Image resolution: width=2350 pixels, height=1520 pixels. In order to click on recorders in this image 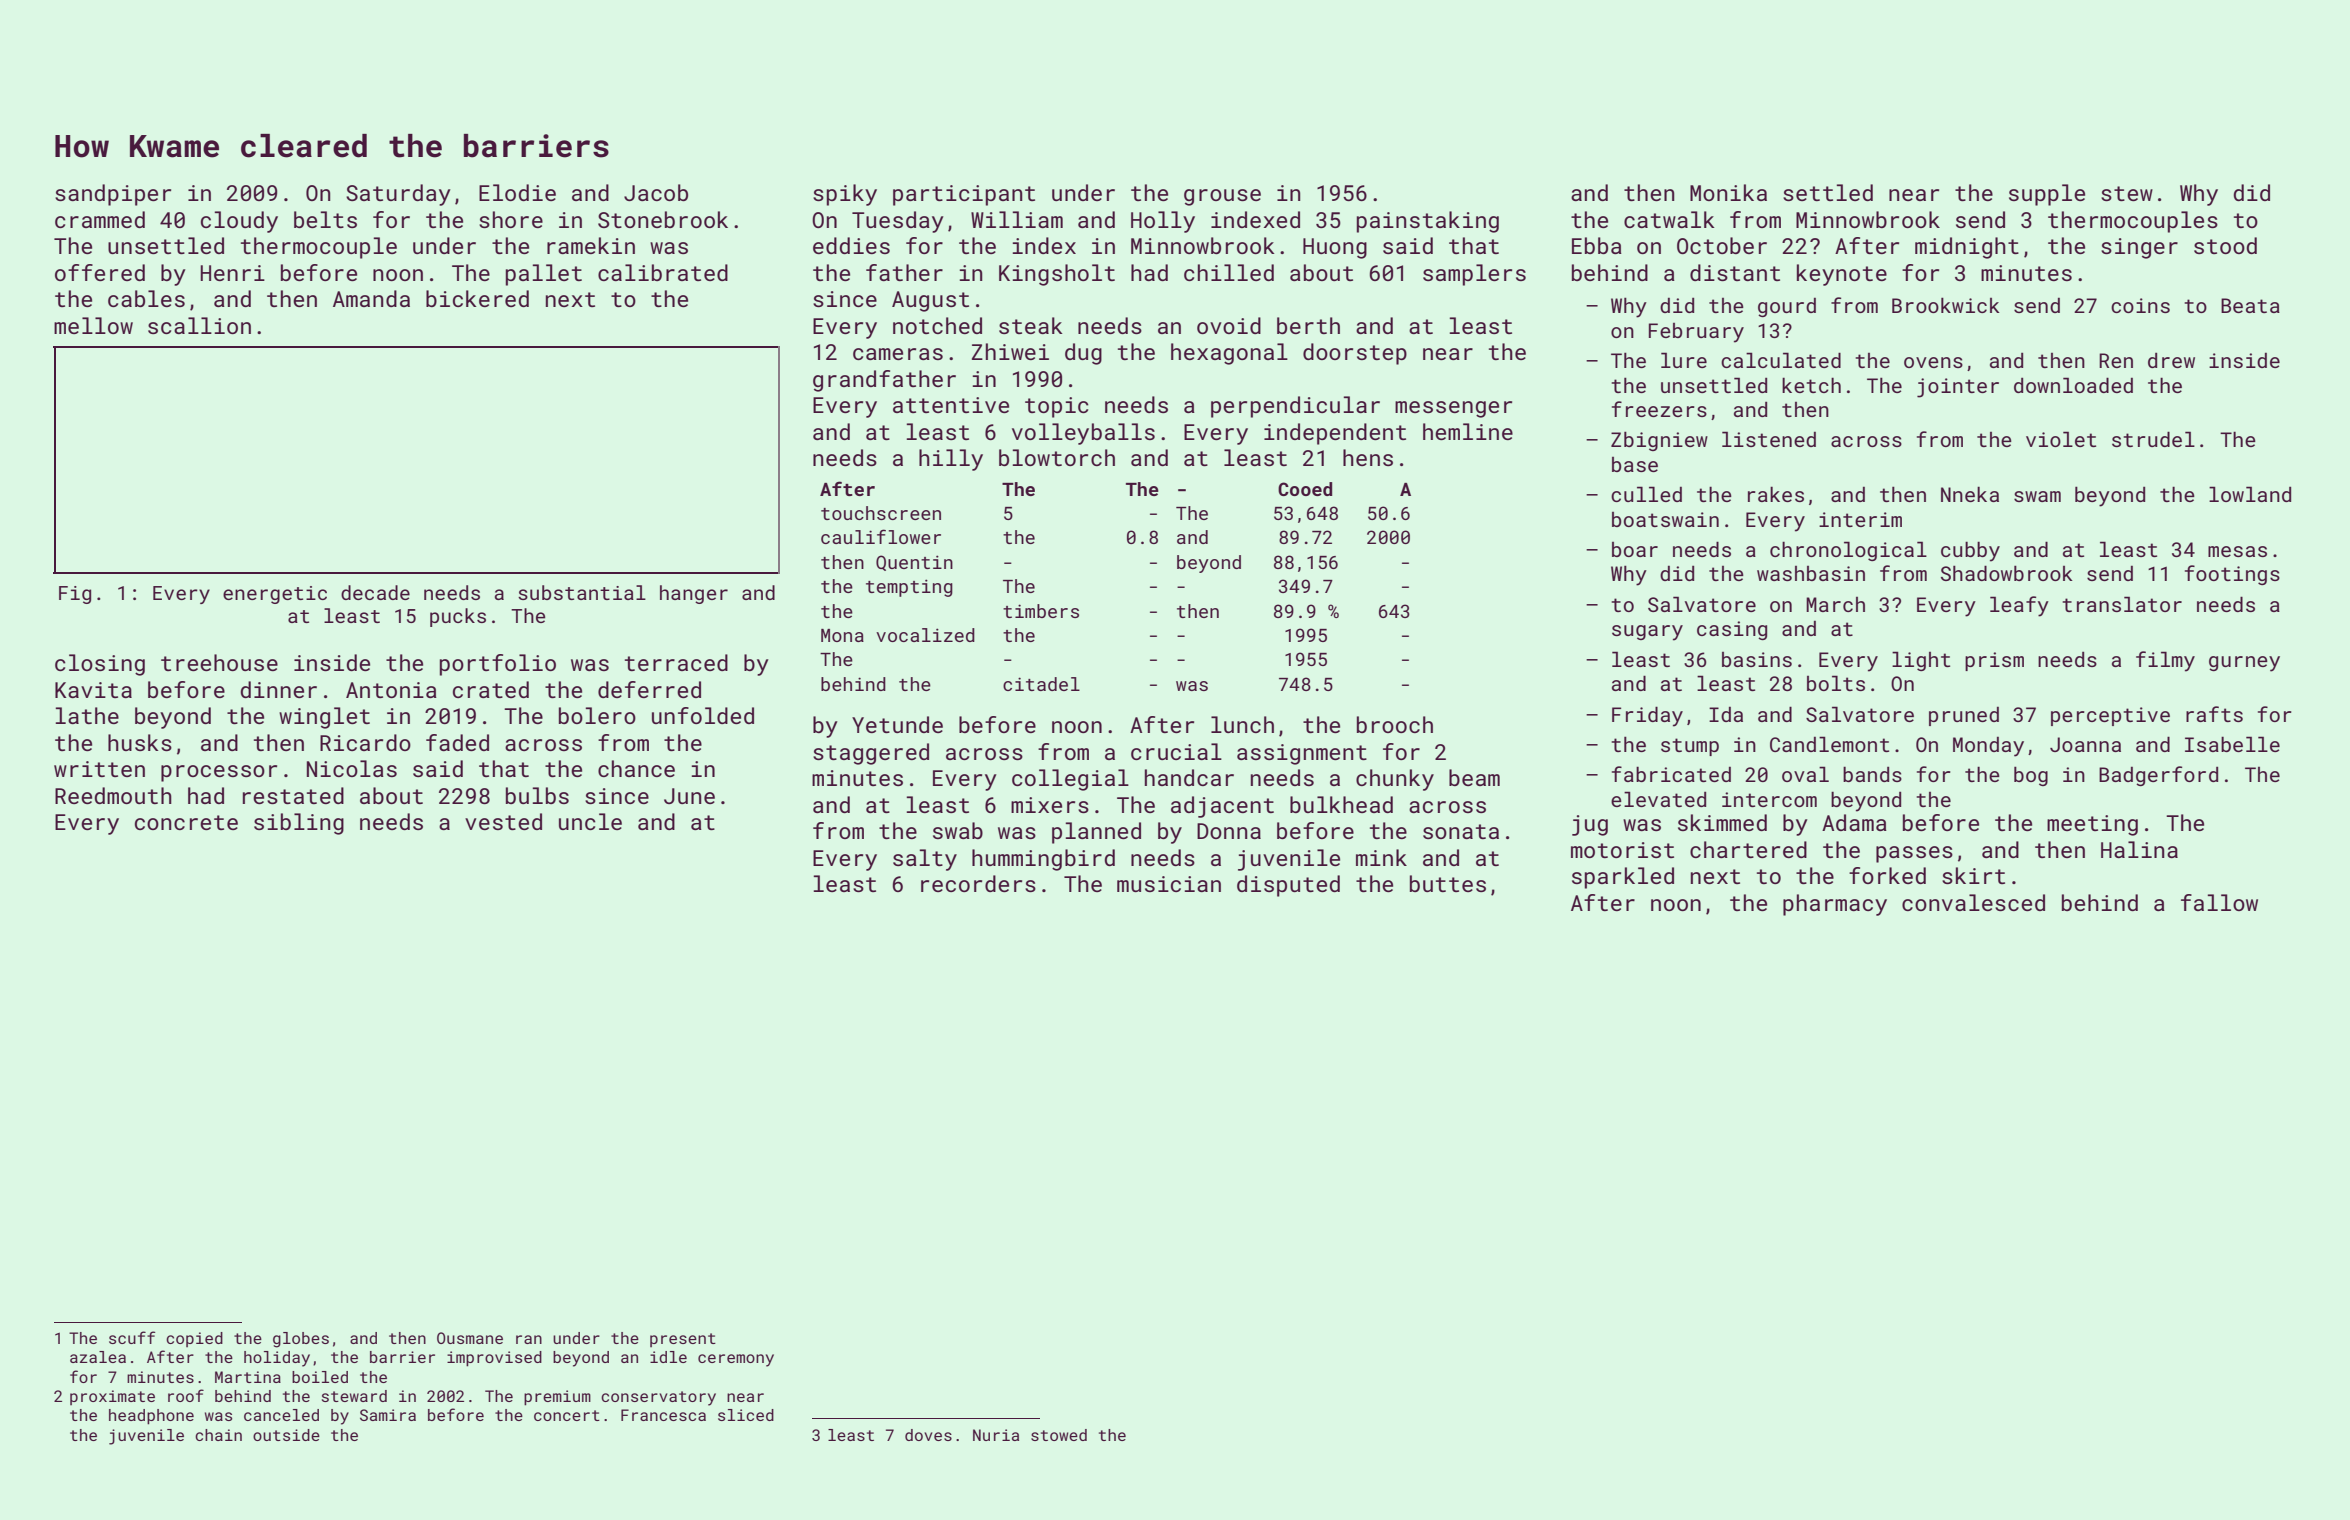, I will do `click(978, 883)`.
